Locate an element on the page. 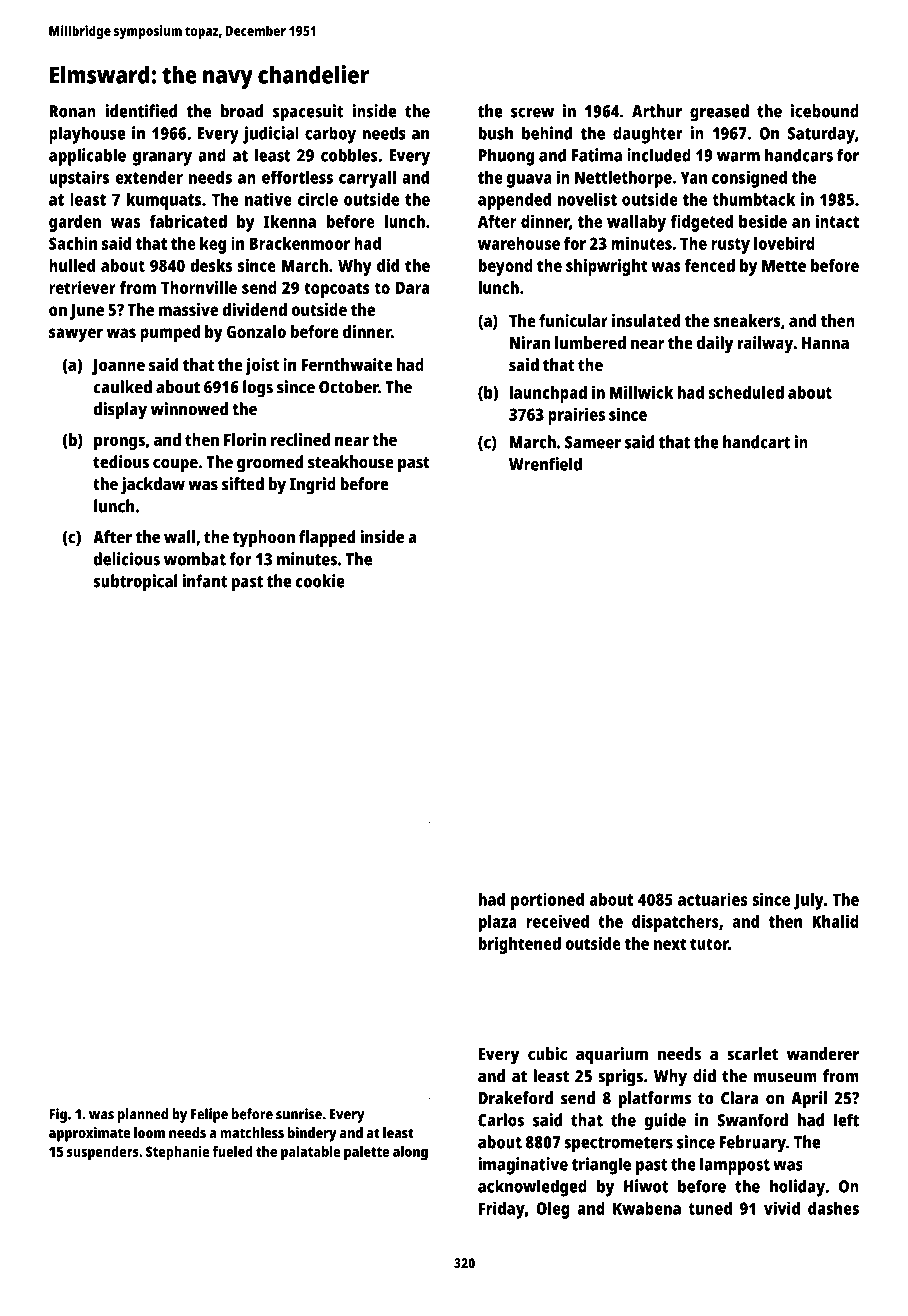 This page has height=1316, width=908. funicular is located at coordinates (573, 320).
